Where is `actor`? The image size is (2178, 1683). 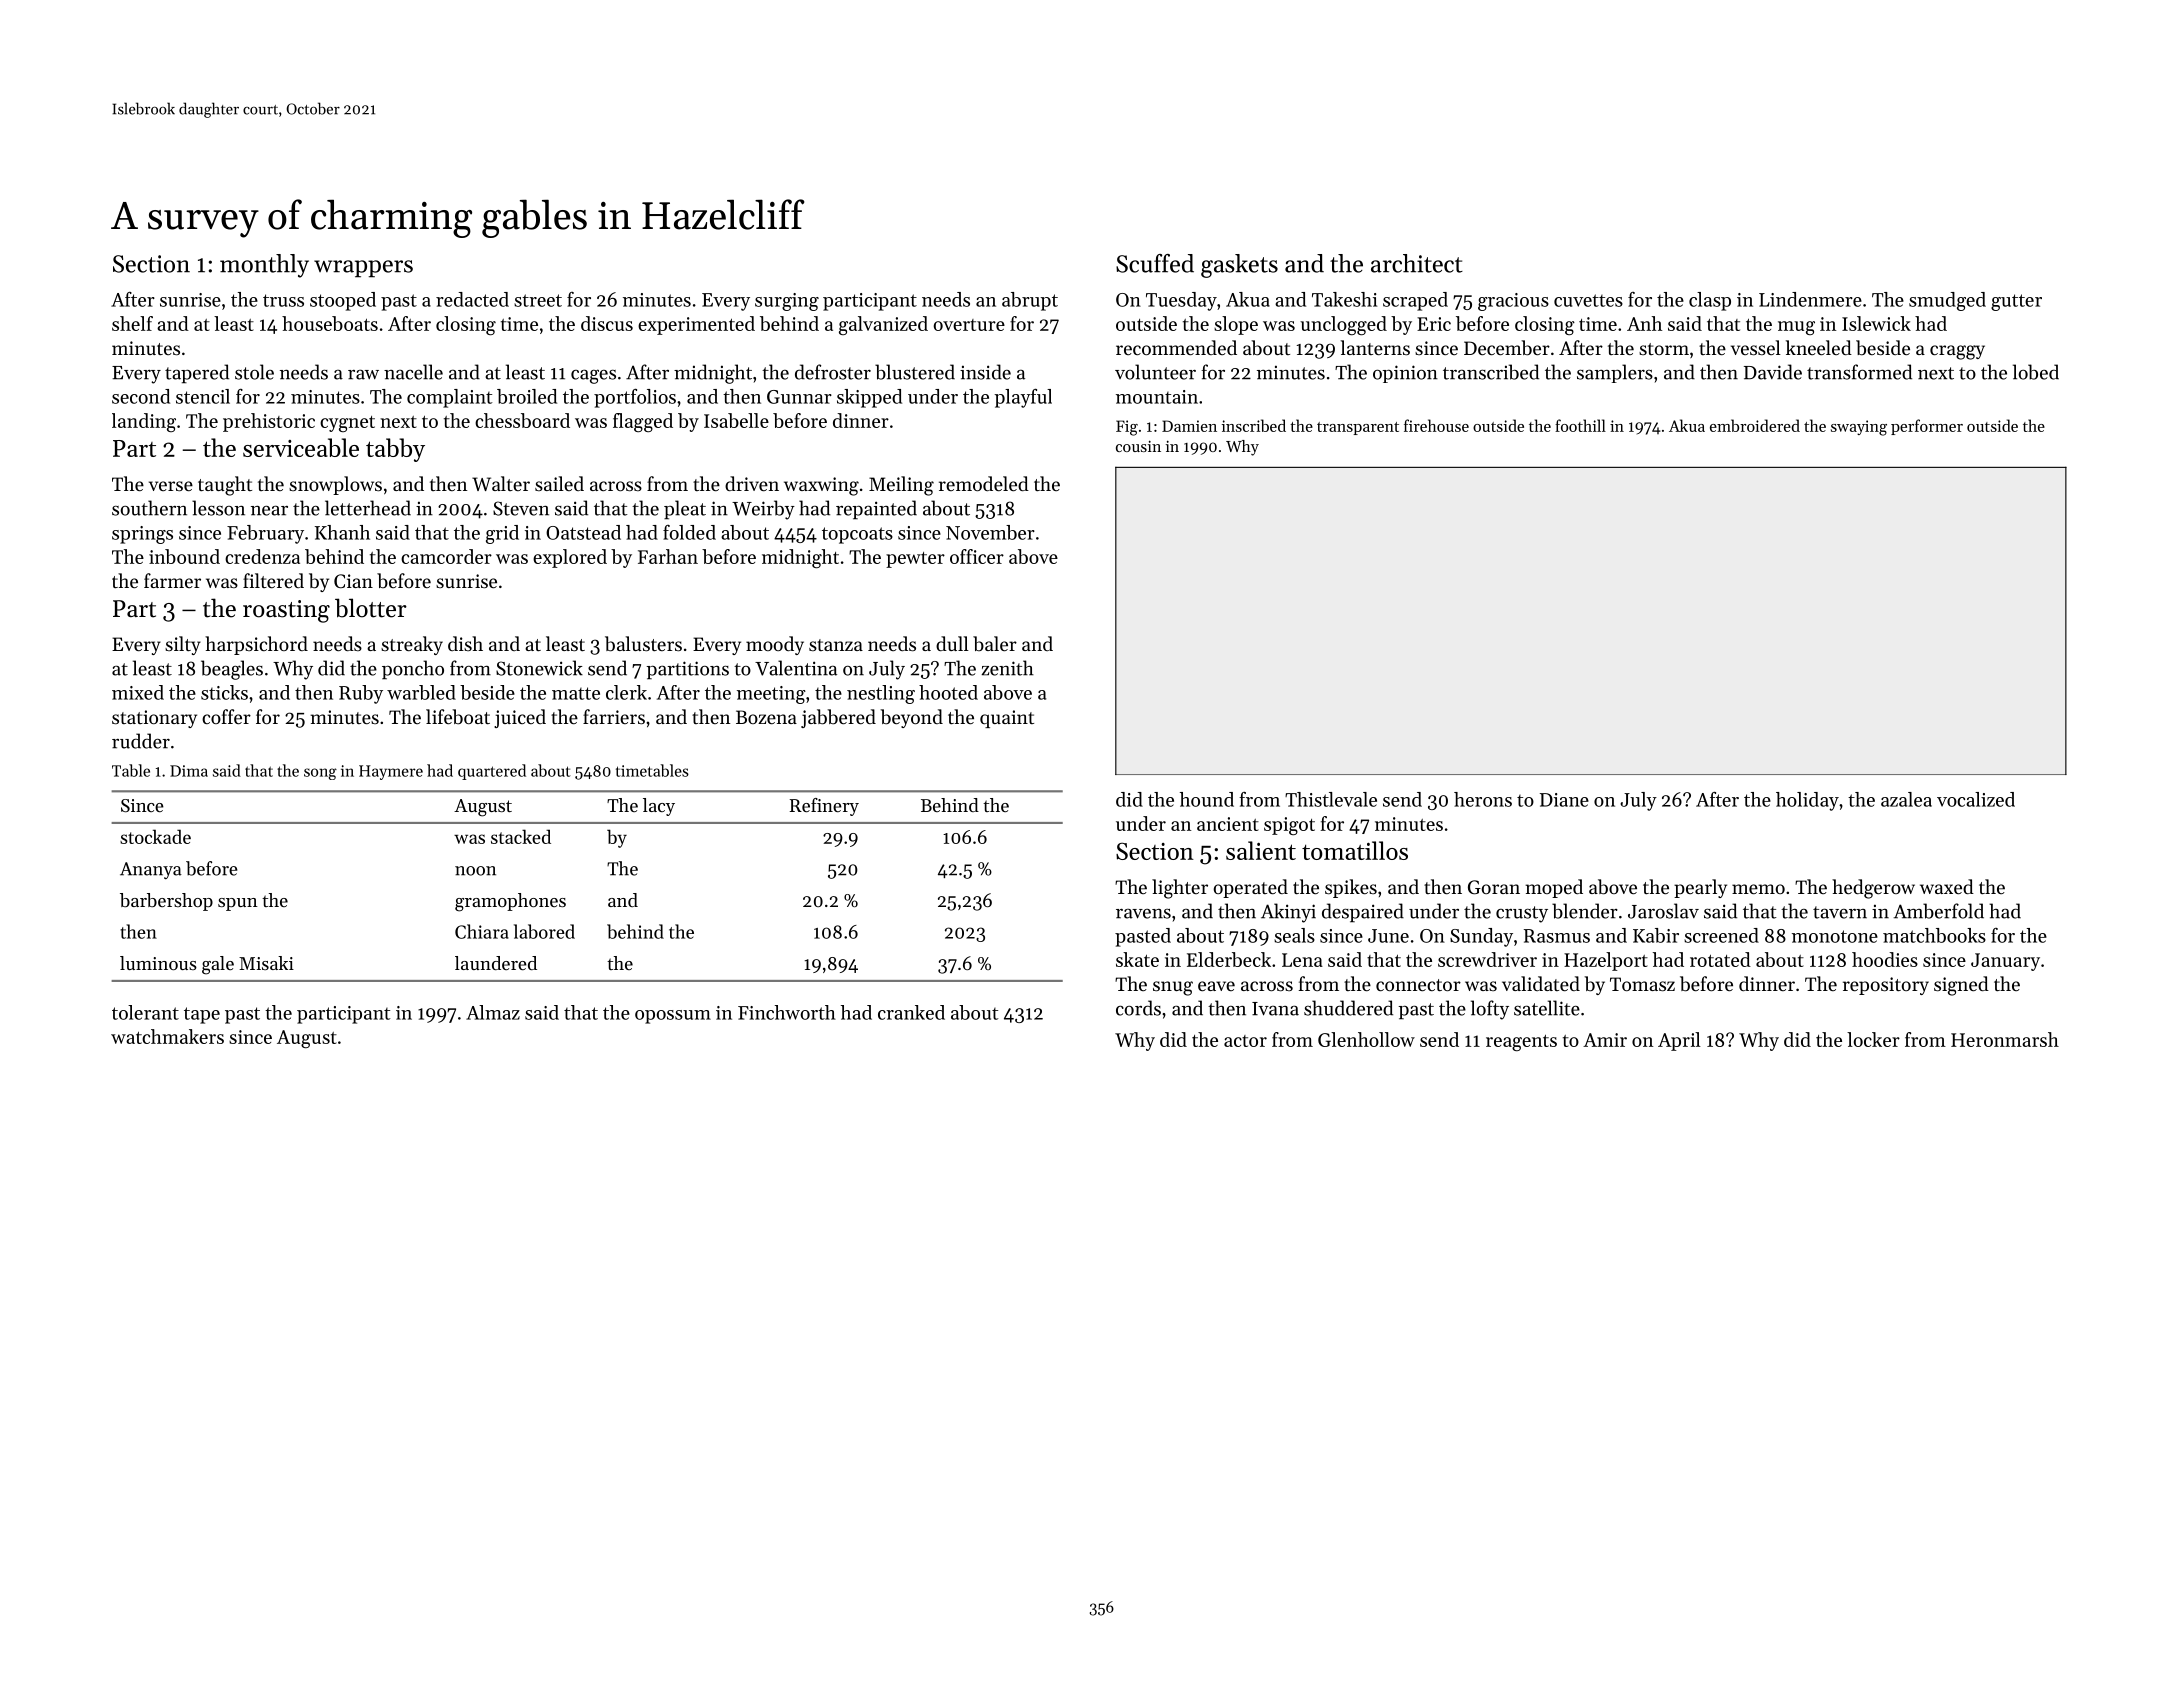
actor is located at coordinates (1245, 1041).
